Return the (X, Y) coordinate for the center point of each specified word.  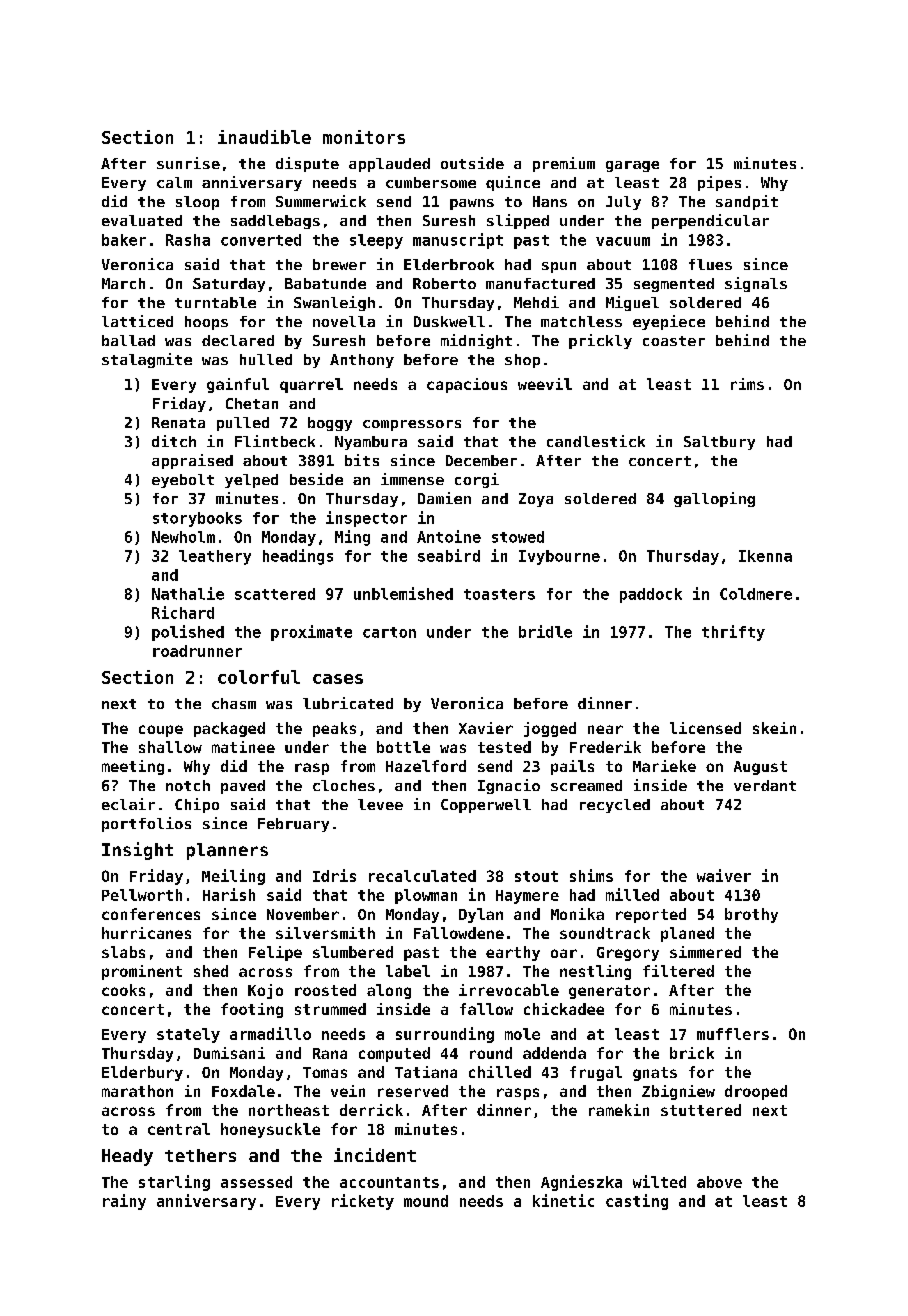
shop (522, 361)
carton (389, 632)
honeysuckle (270, 1130)
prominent (142, 972)
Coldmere (756, 594)
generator (609, 992)
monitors (364, 137)
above (719, 1182)
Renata (178, 422)
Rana (330, 1053)
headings (298, 557)
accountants (389, 1182)
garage (632, 166)
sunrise (188, 163)
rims (747, 384)
